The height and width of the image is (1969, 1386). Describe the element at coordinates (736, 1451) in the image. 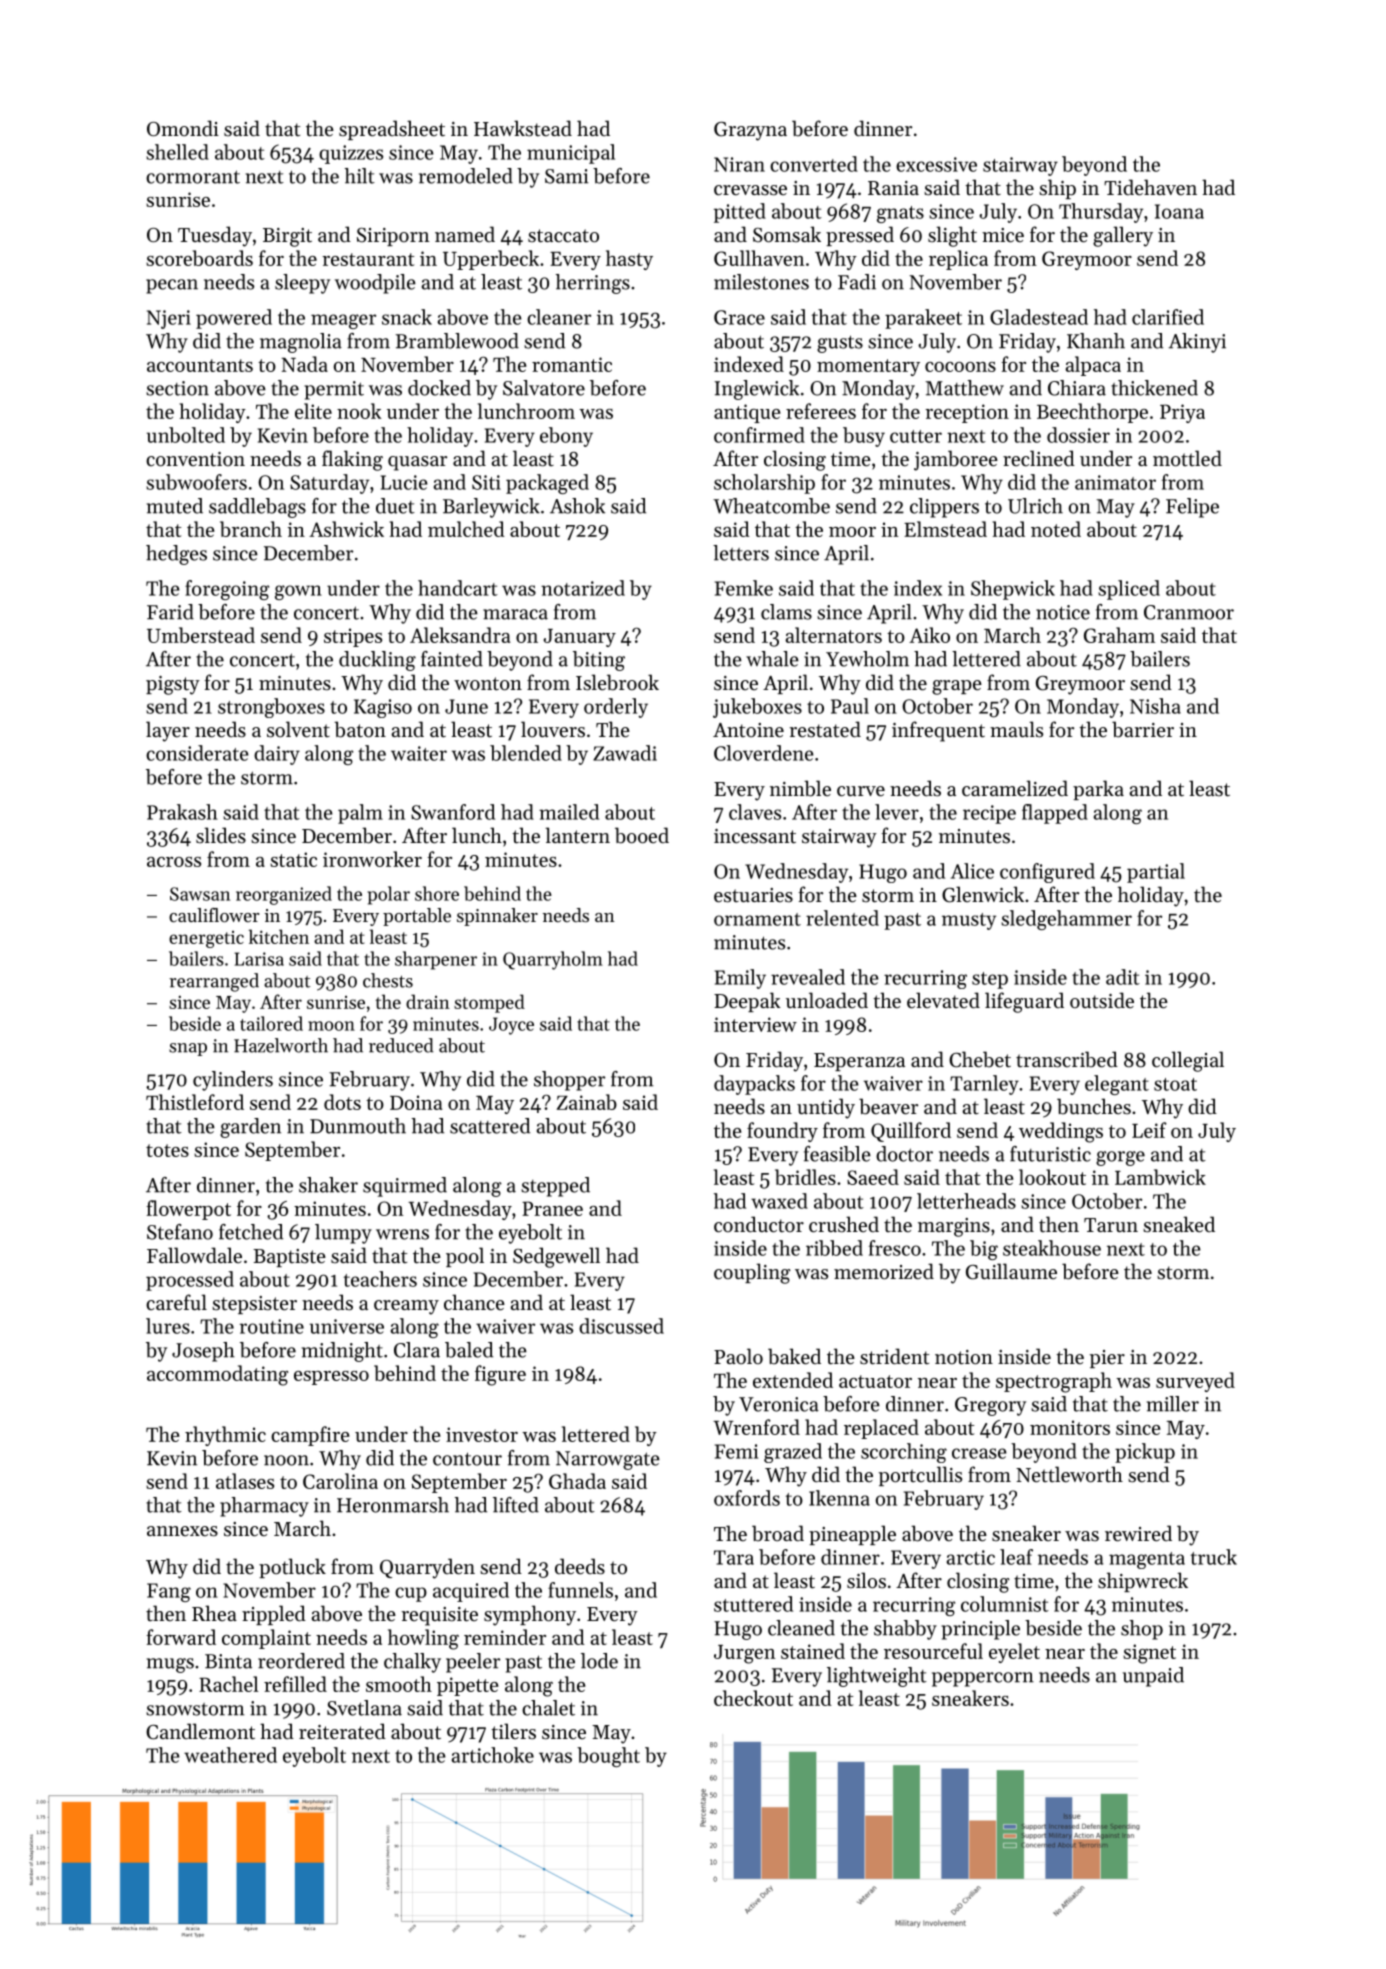

I see `Femi` at that location.
